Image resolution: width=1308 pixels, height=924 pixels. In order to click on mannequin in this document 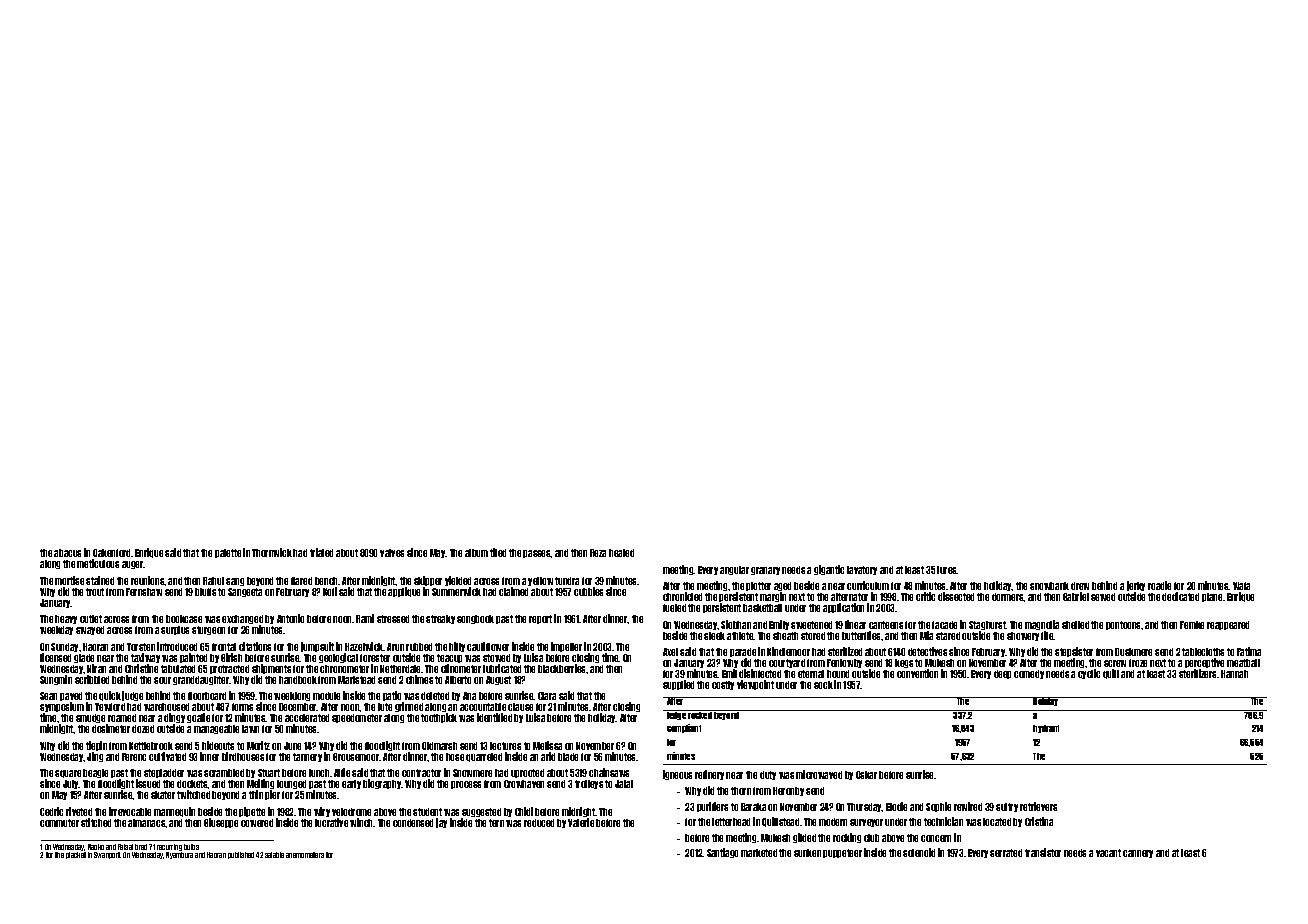, I will do `click(174, 812)`.
